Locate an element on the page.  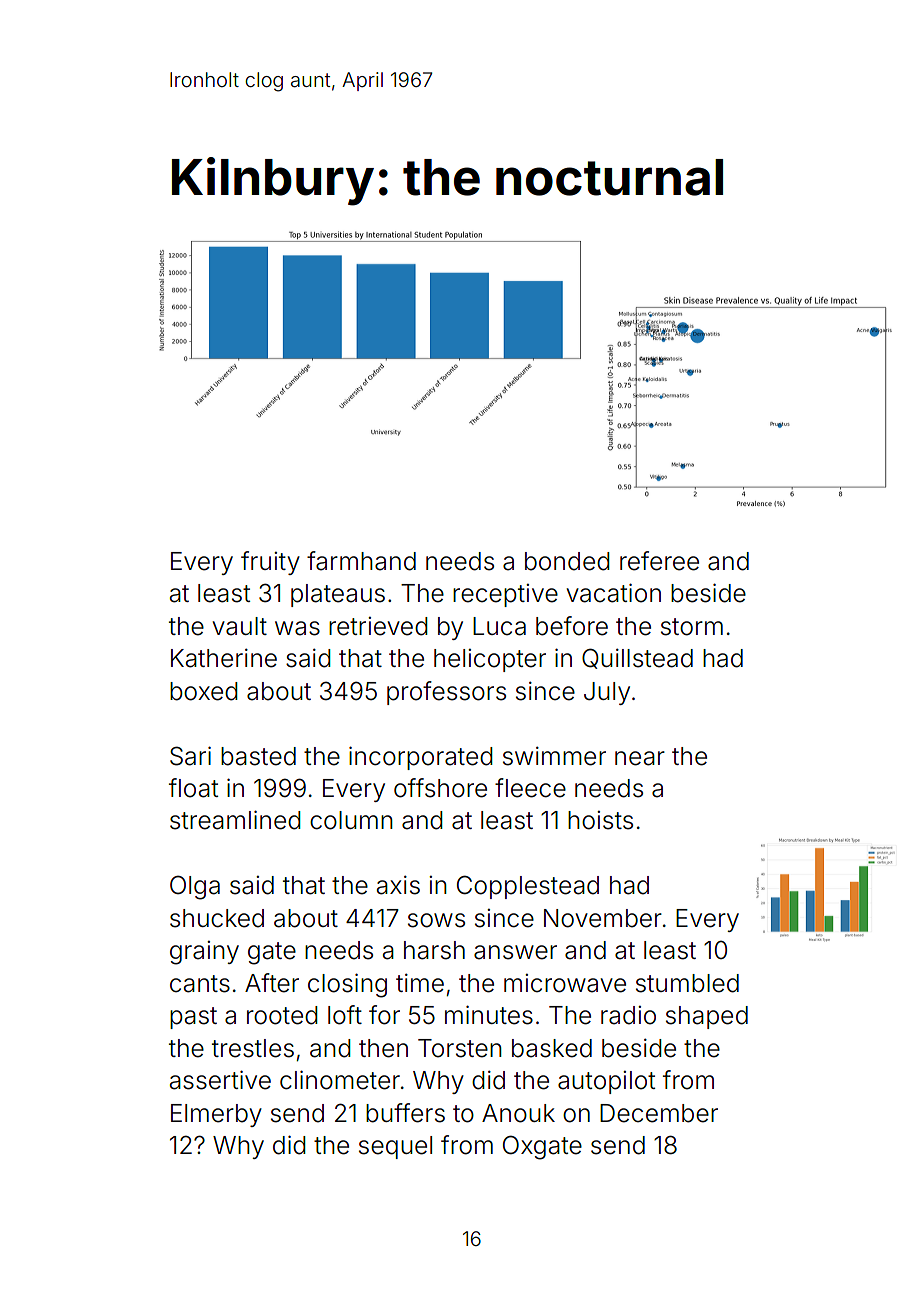
rooted is located at coordinates (282, 1015).
